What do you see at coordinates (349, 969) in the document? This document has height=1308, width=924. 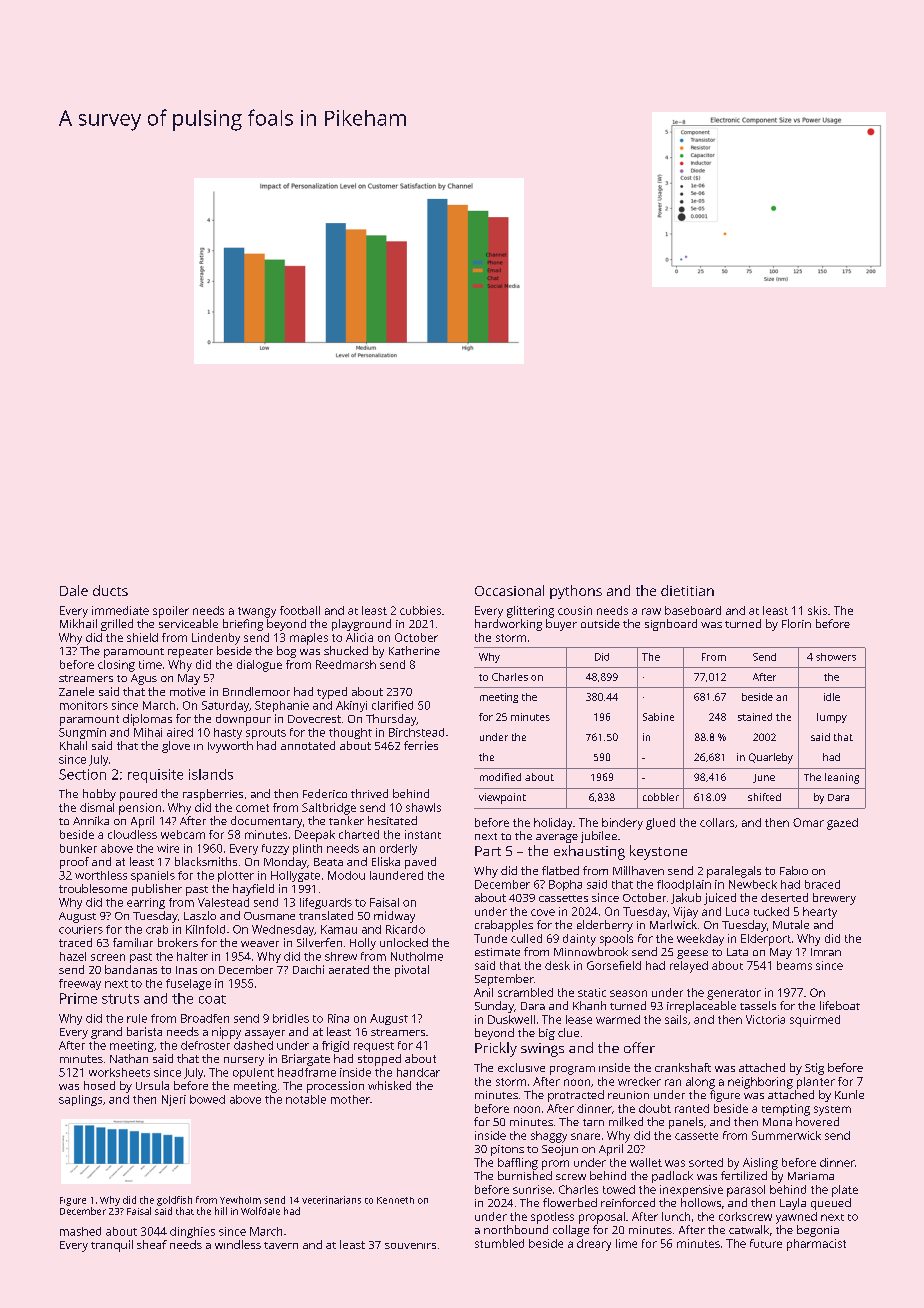 I see `aerated` at bounding box center [349, 969].
